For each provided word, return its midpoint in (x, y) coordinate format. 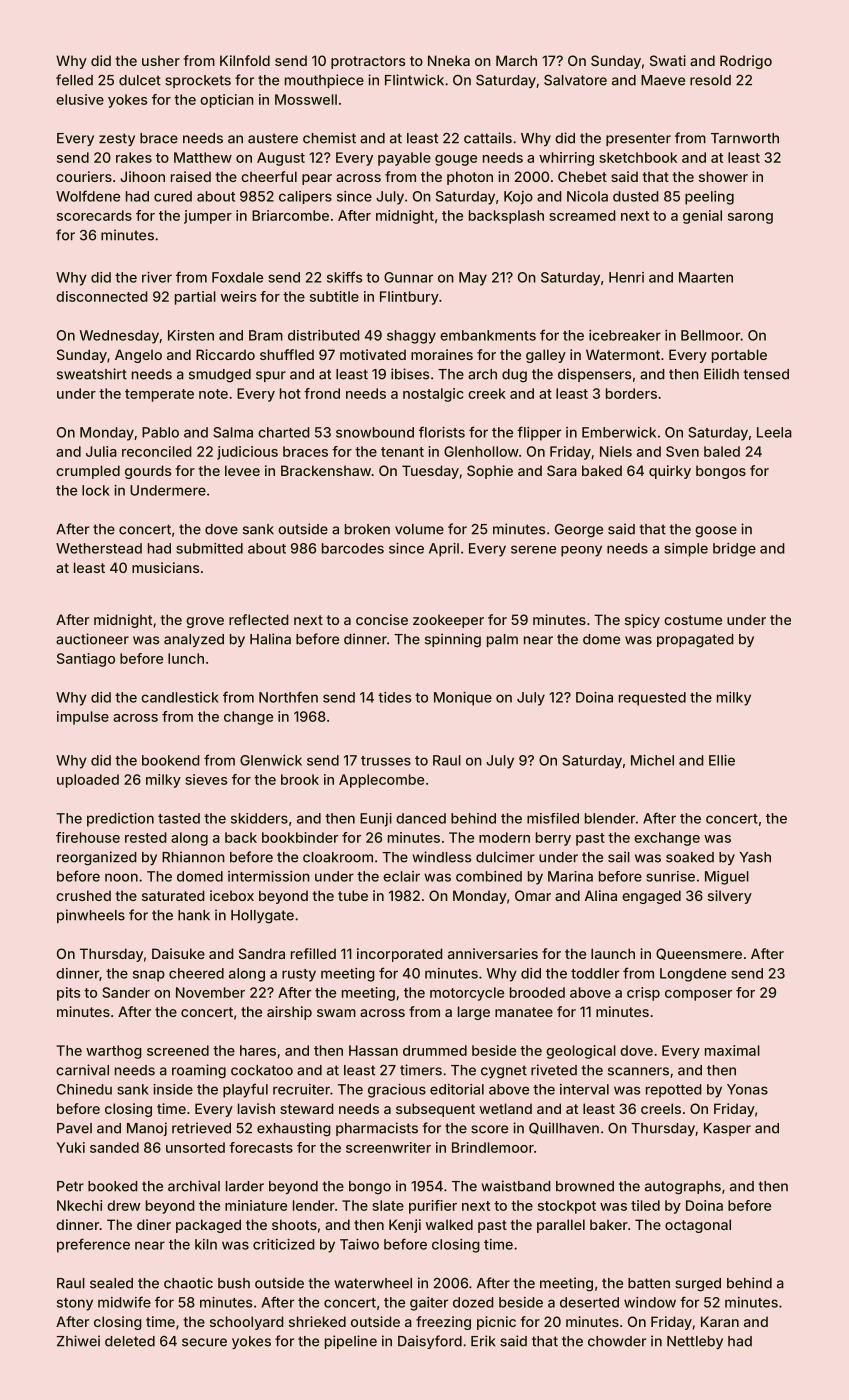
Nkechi (79, 1205)
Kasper (727, 1129)
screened (178, 1050)
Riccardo (225, 354)
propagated (695, 641)
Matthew (203, 157)
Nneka (449, 60)
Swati (668, 60)
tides (394, 697)
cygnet (504, 1072)
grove (205, 622)
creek (487, 393)
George (579, 531)
